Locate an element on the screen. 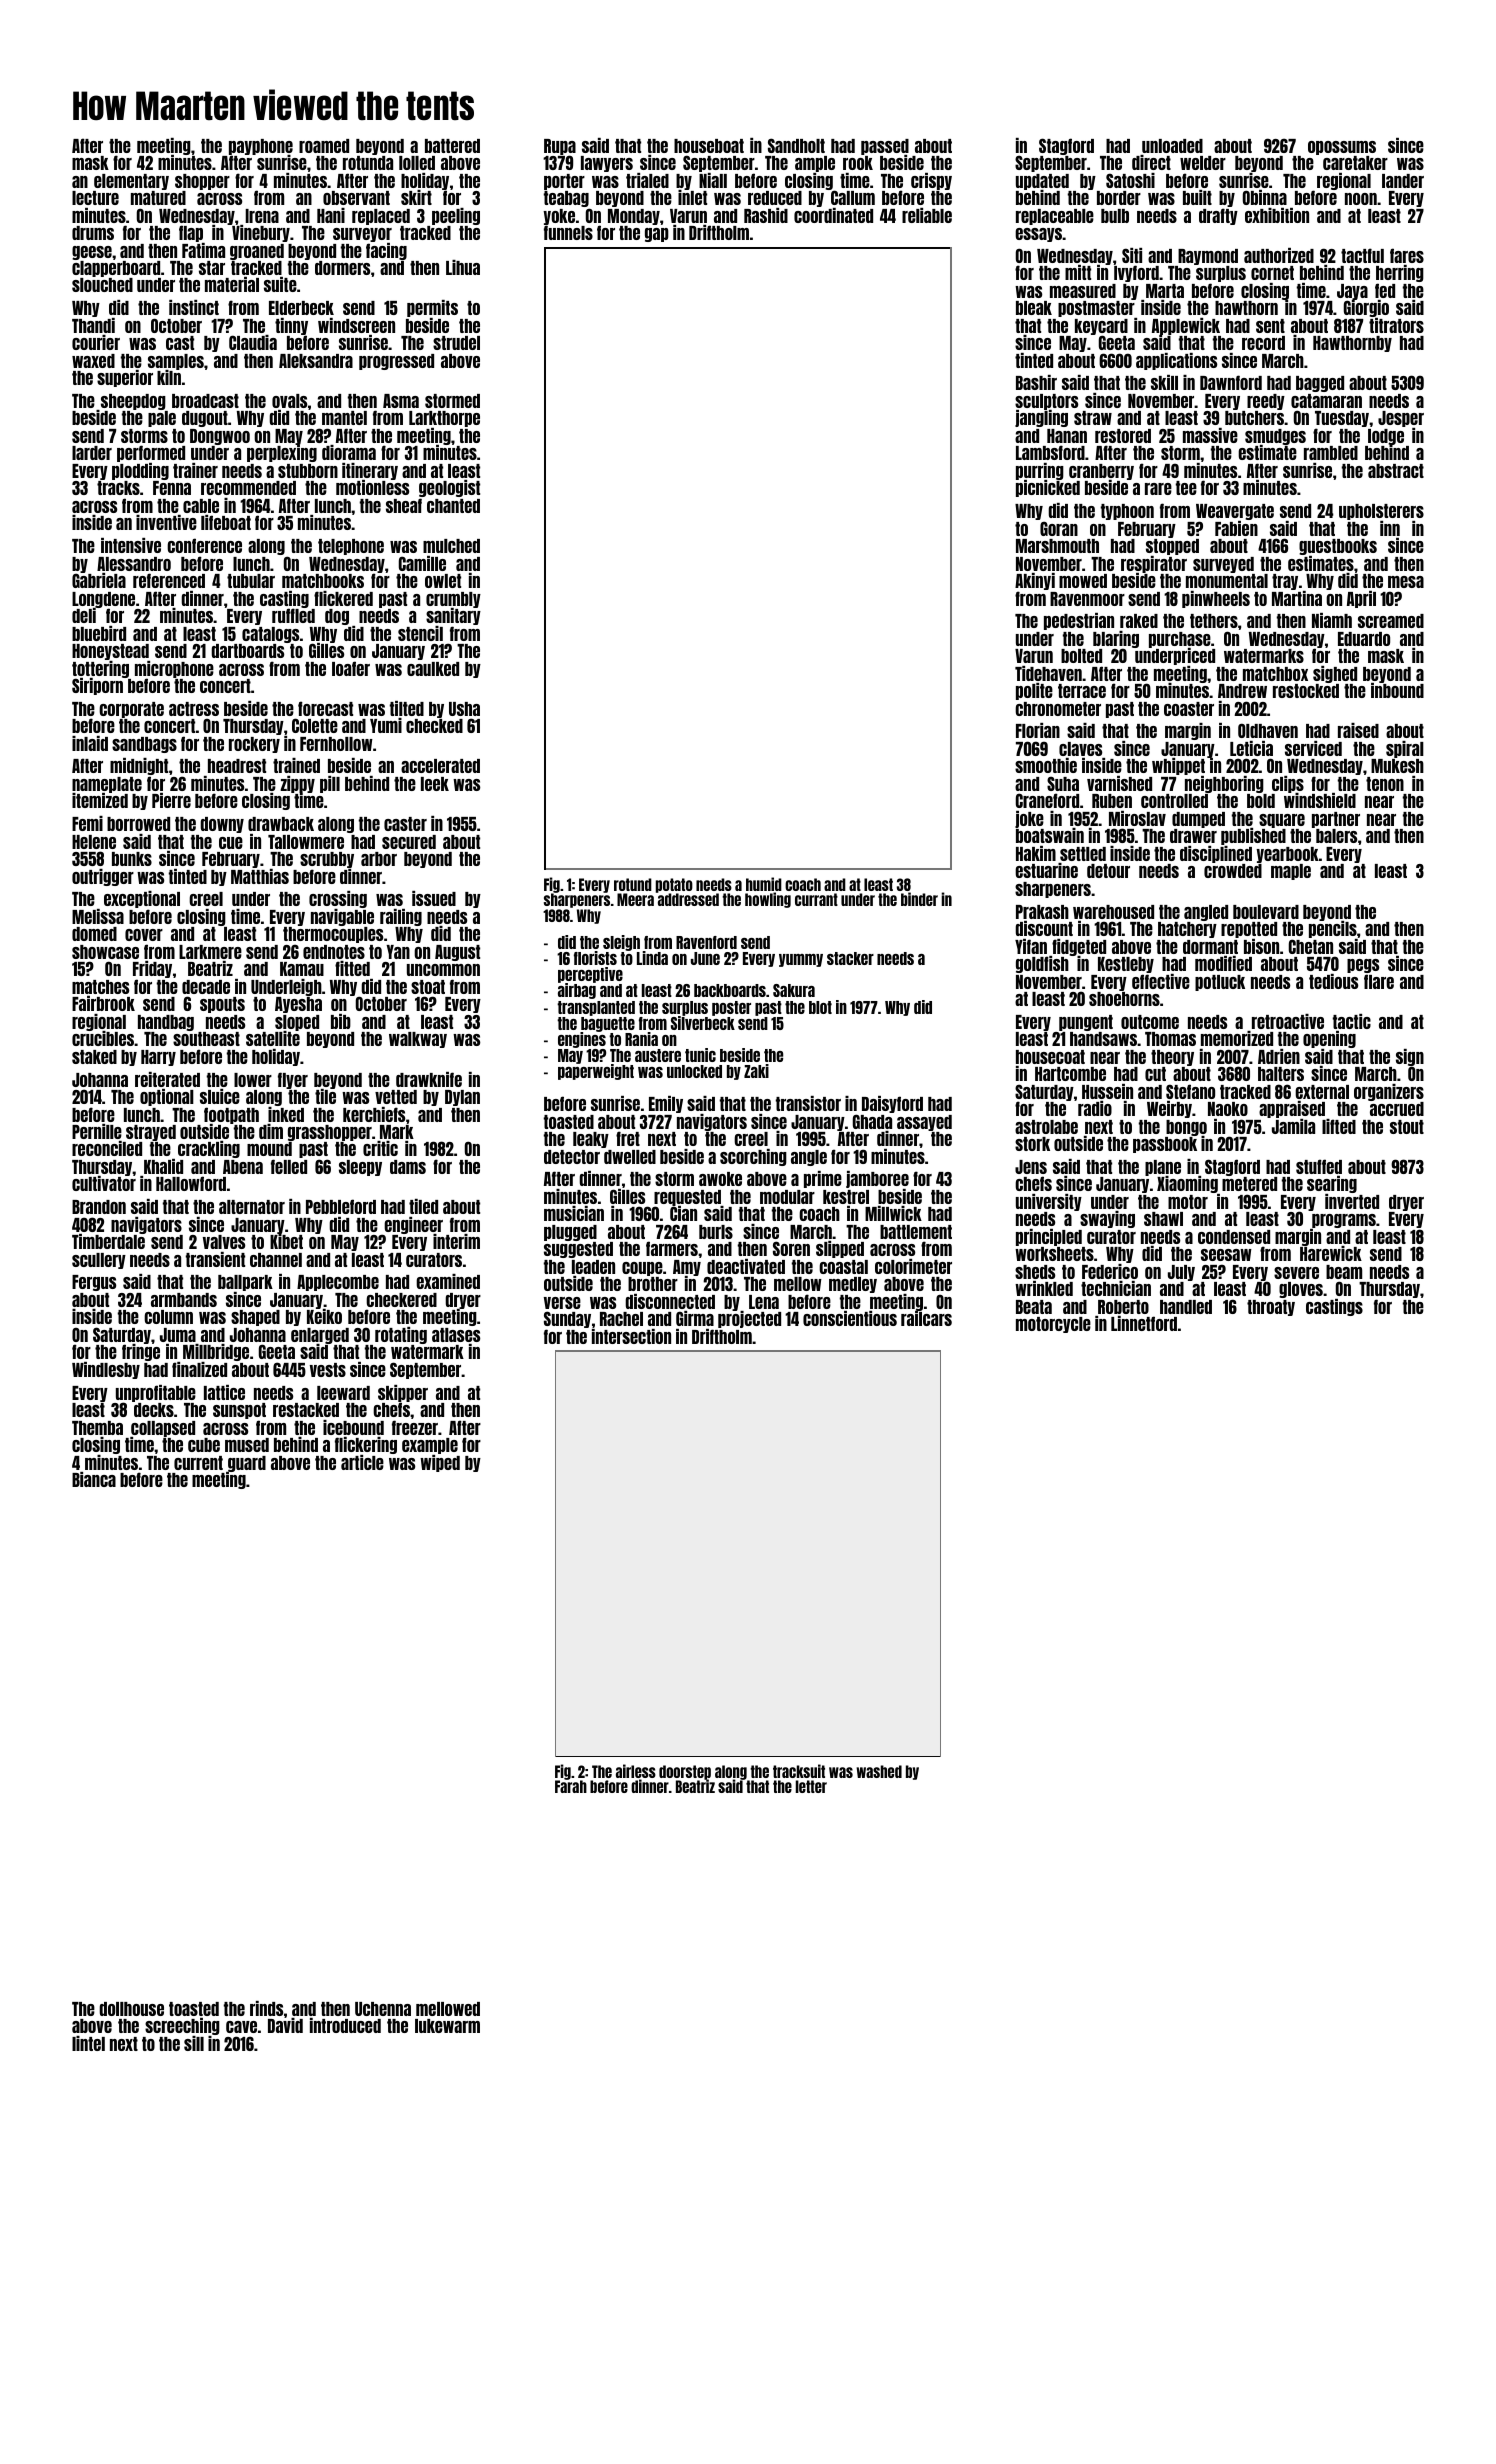 Image resolution: width=1496 pixels, height=2464 pixels. payphone is located at coordinates (261, 147).
